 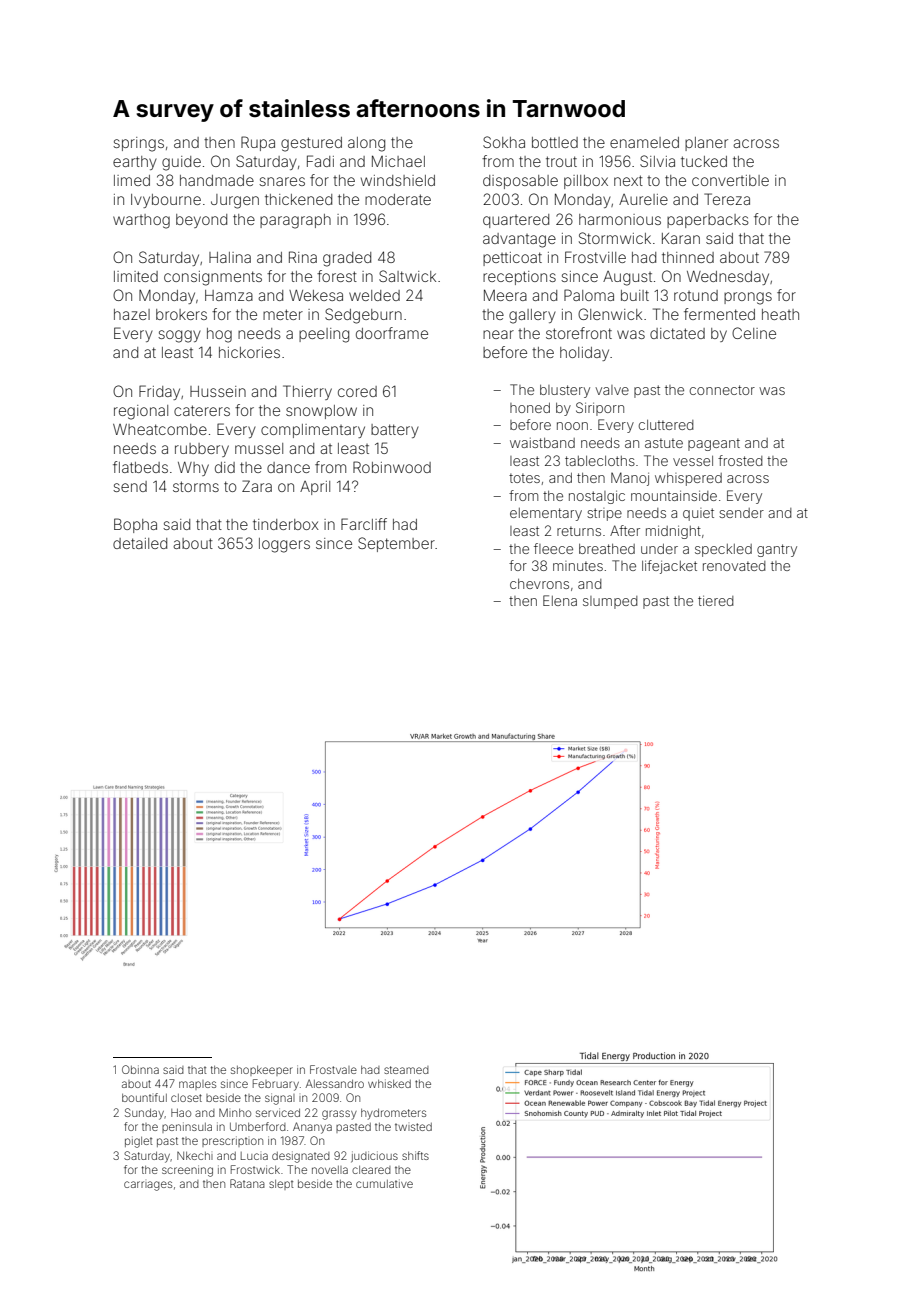 What do you see at coordinates (674, 496) in the screenshot?
I see `mountainside` at bounding box center [674, 496].
